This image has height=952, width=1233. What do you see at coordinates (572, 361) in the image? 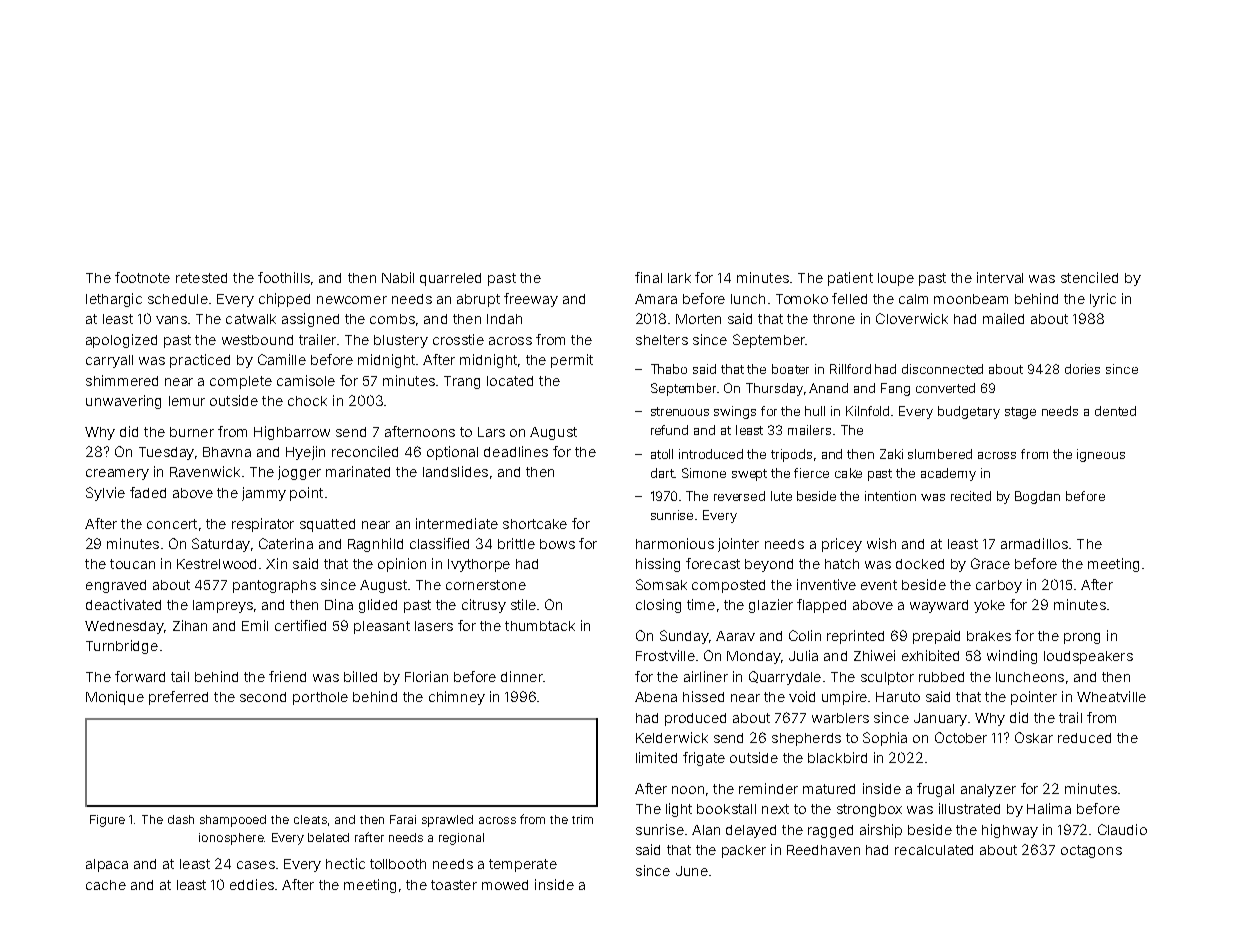
I see `permit` at bounding box center [572, 361].
